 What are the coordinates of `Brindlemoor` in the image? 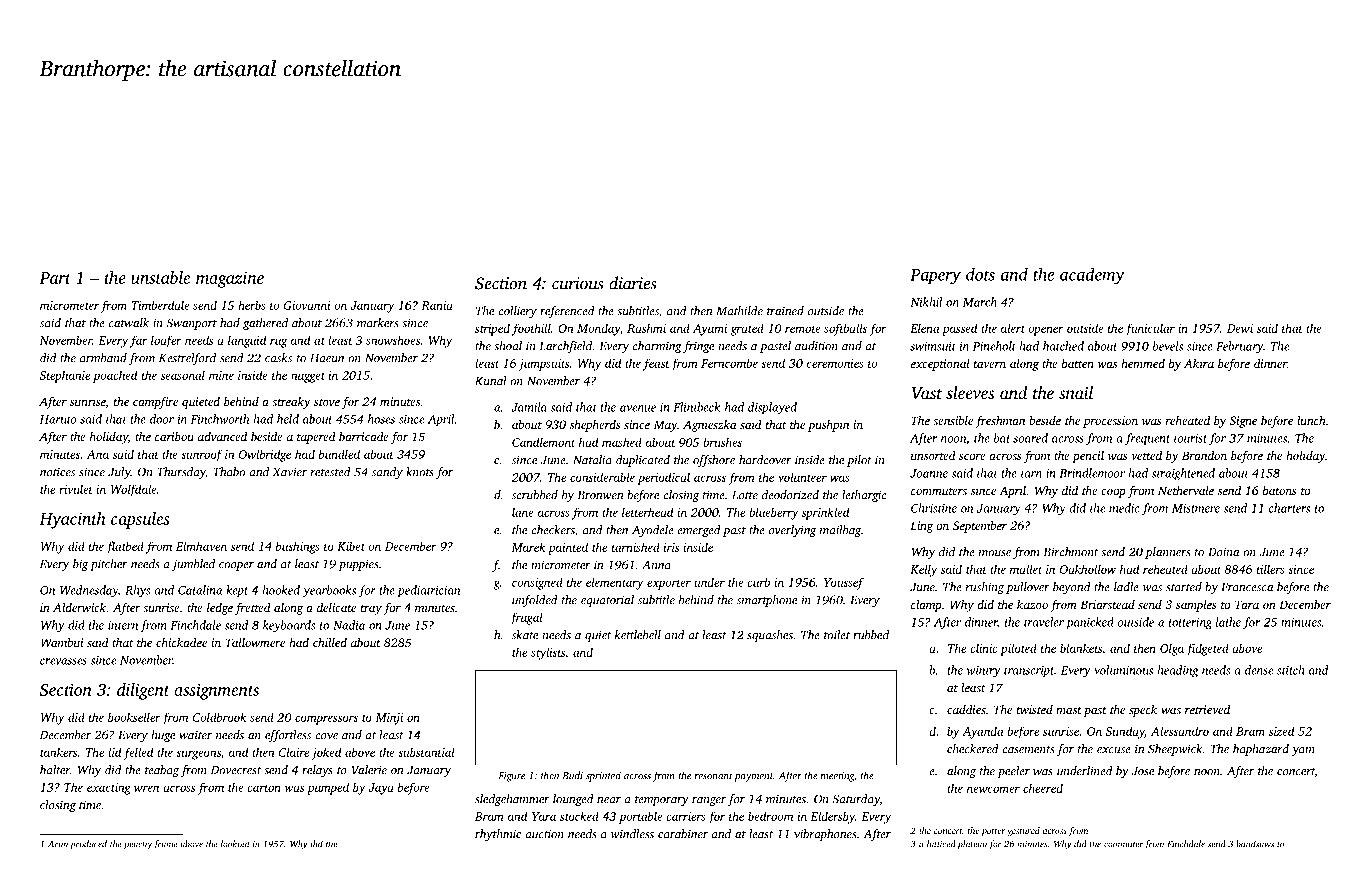 It's located at (1092, 473).
